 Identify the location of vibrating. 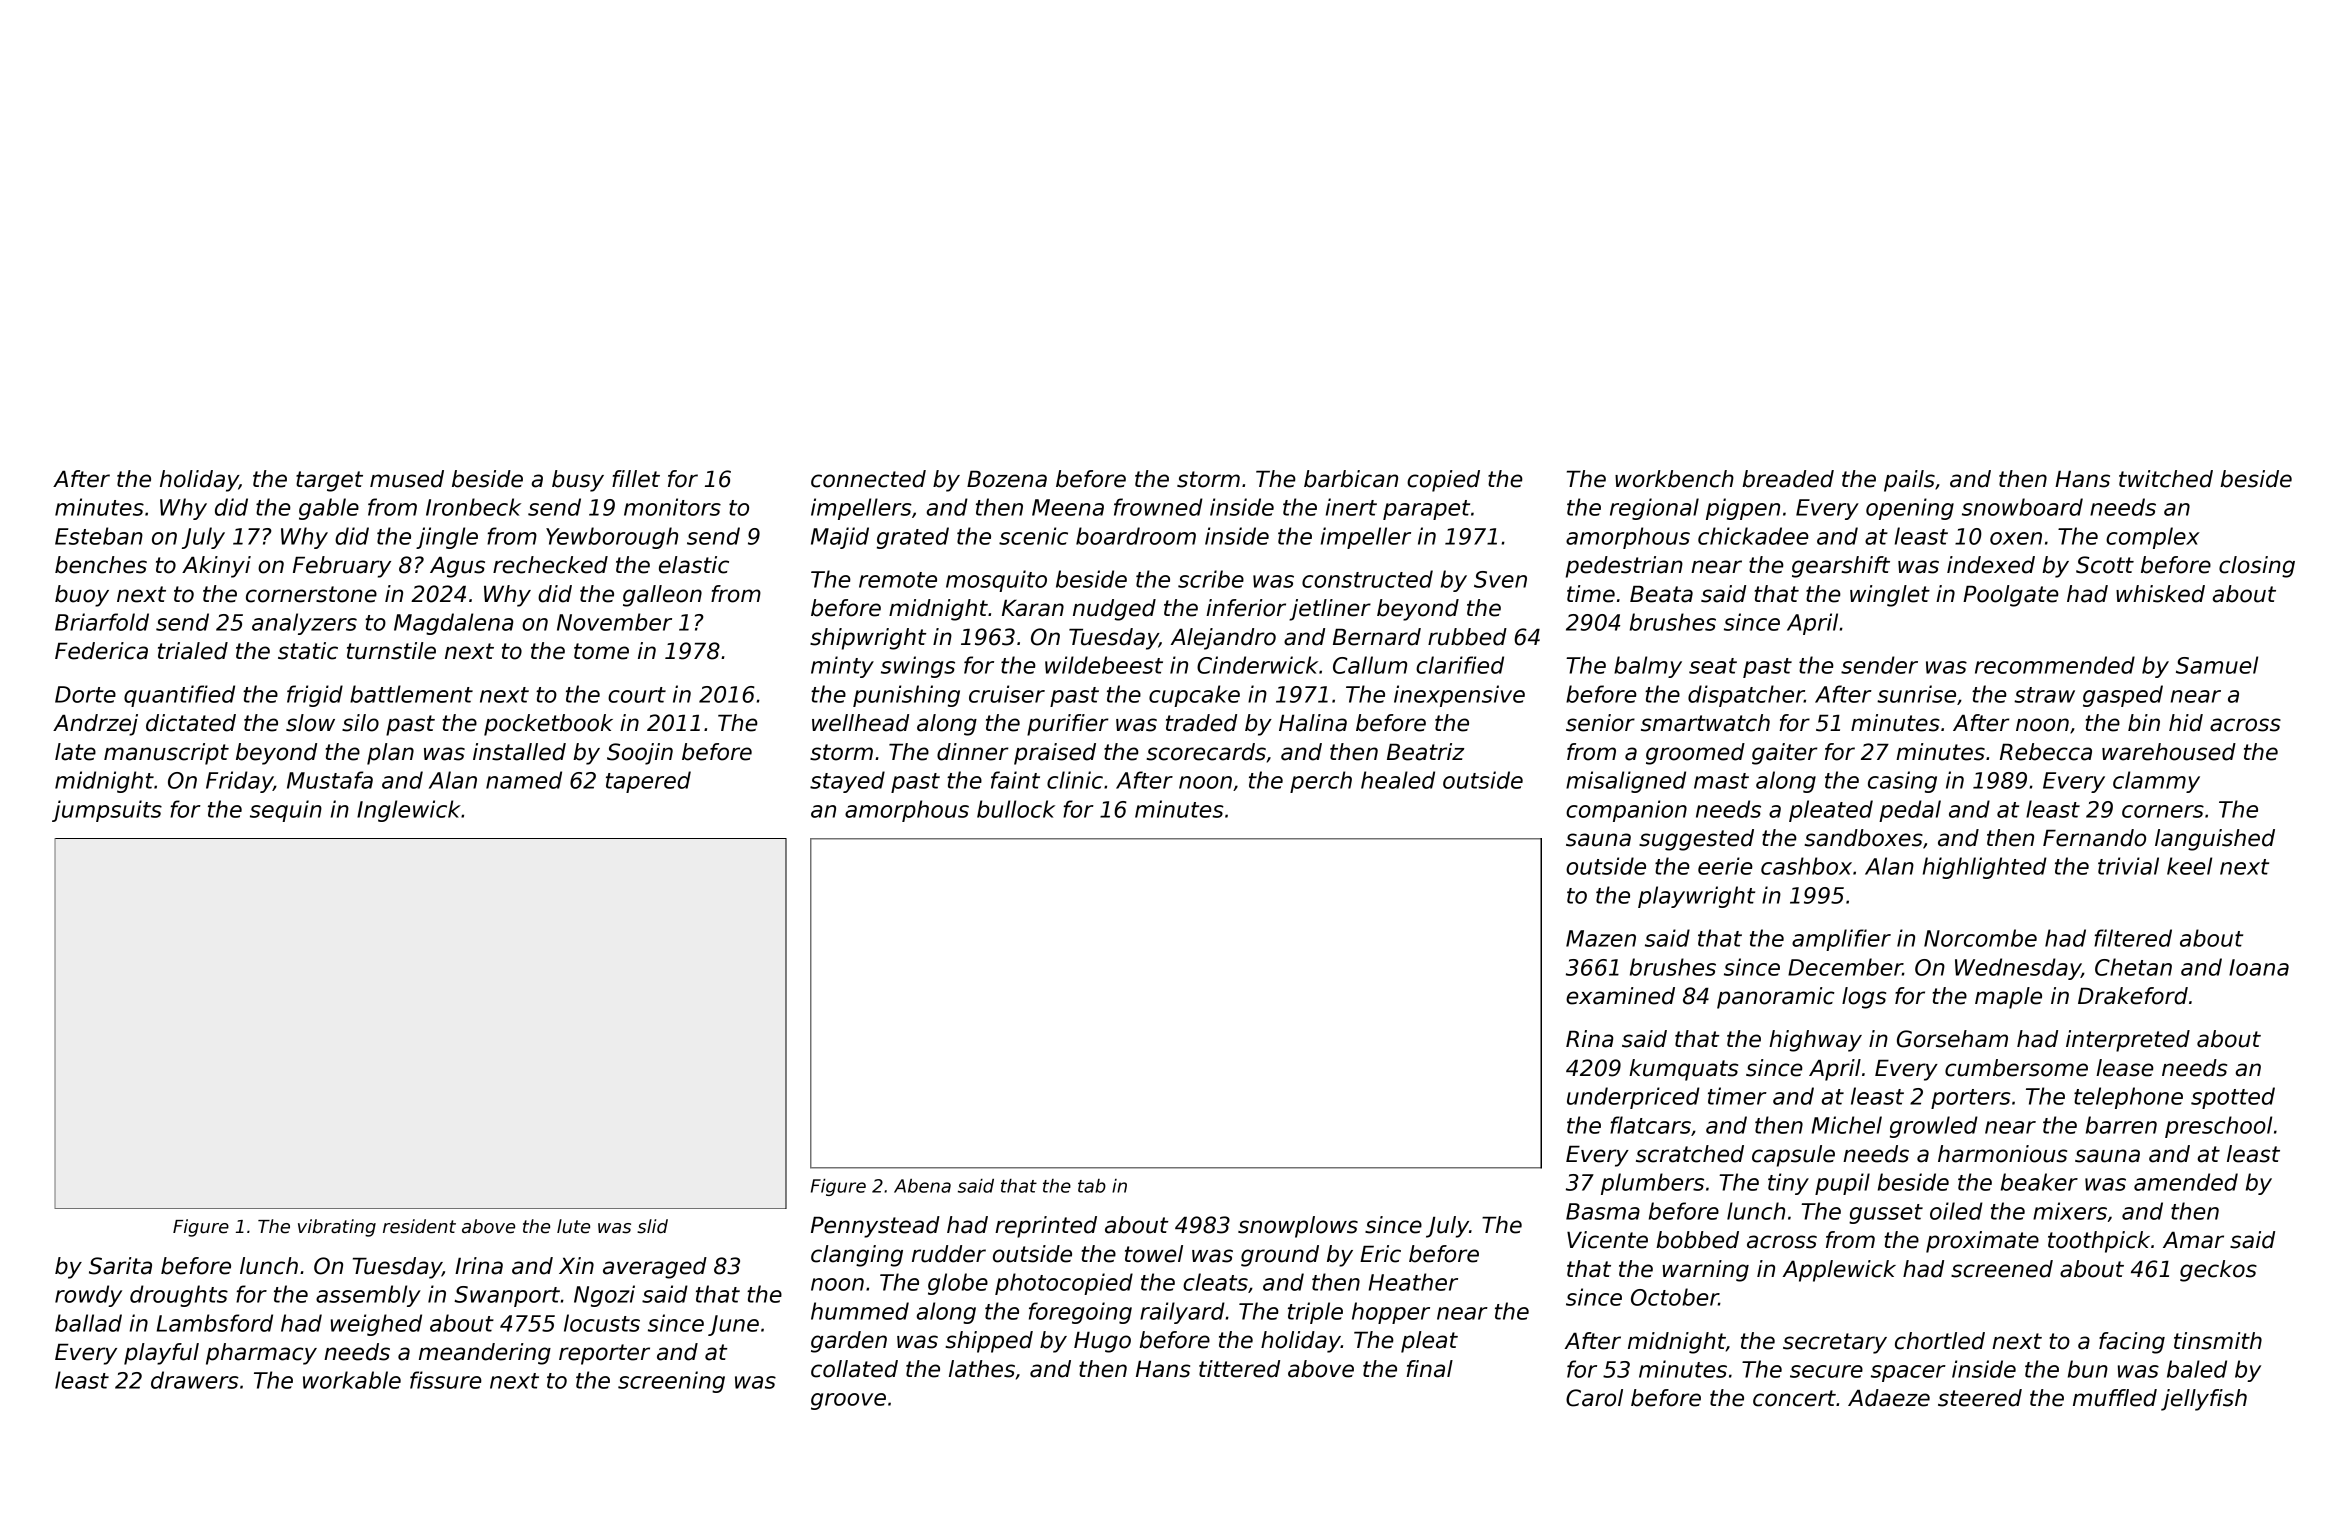
(337, 1228).
